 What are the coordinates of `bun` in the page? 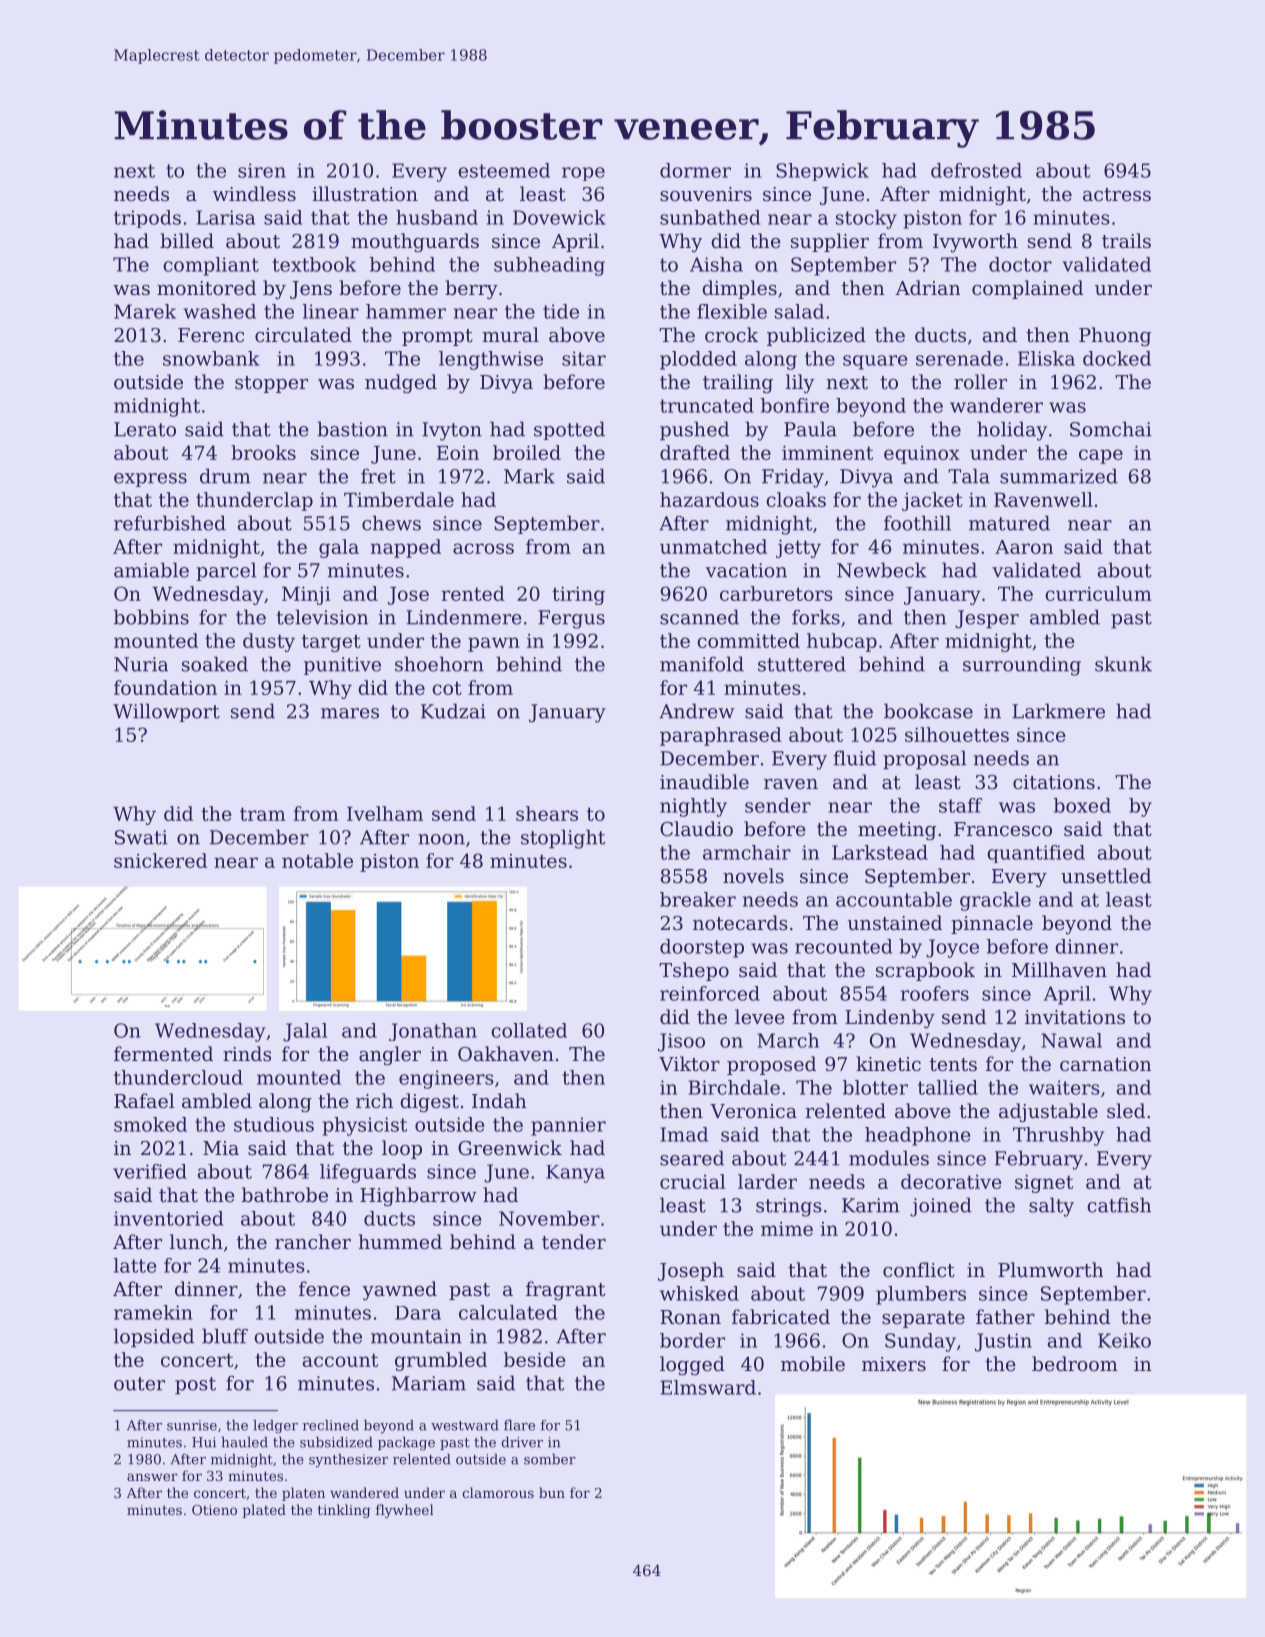 It's located at (552, 1492).
